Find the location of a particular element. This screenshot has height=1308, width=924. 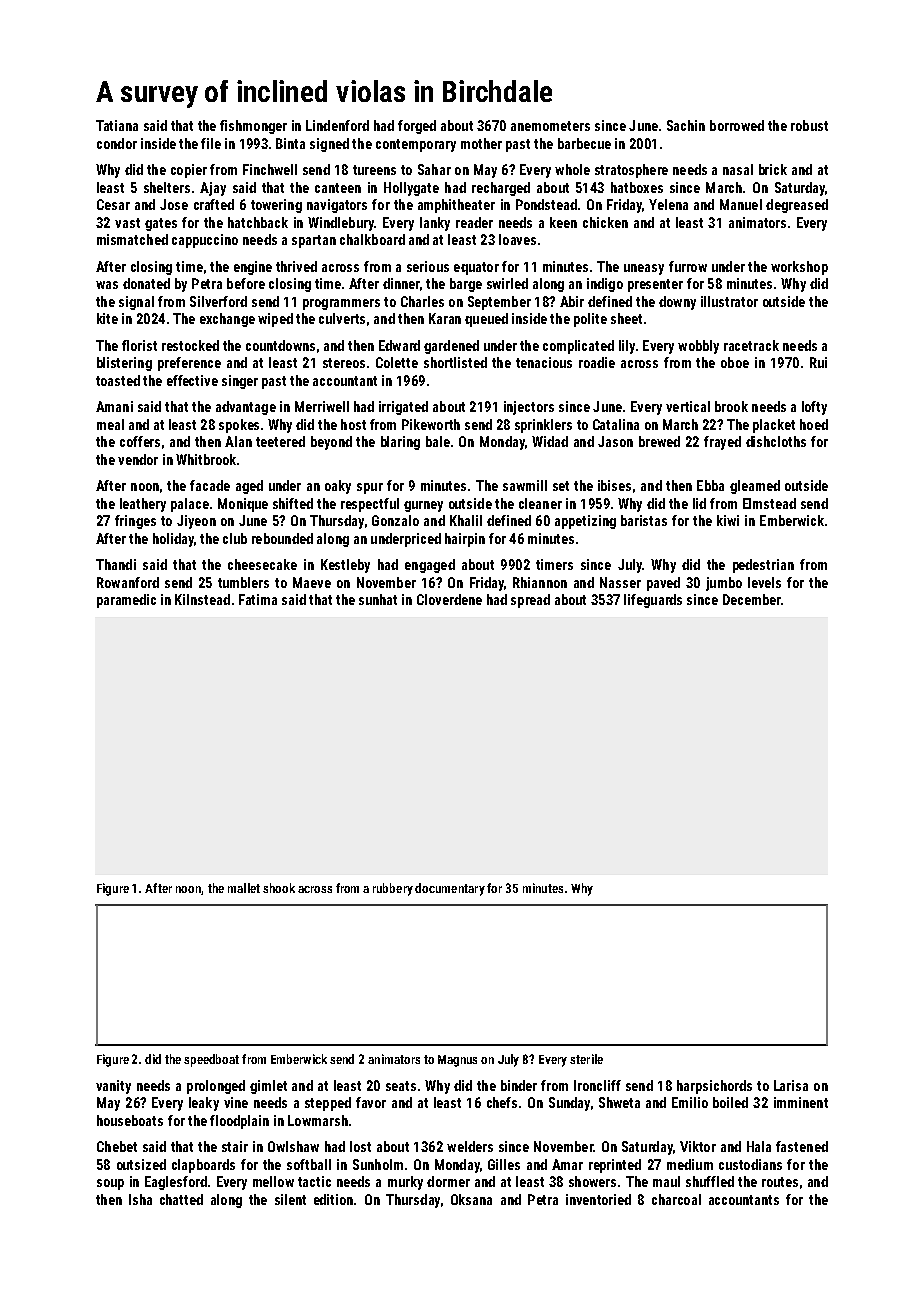

Sachin is located at coordinates (686, 125).
